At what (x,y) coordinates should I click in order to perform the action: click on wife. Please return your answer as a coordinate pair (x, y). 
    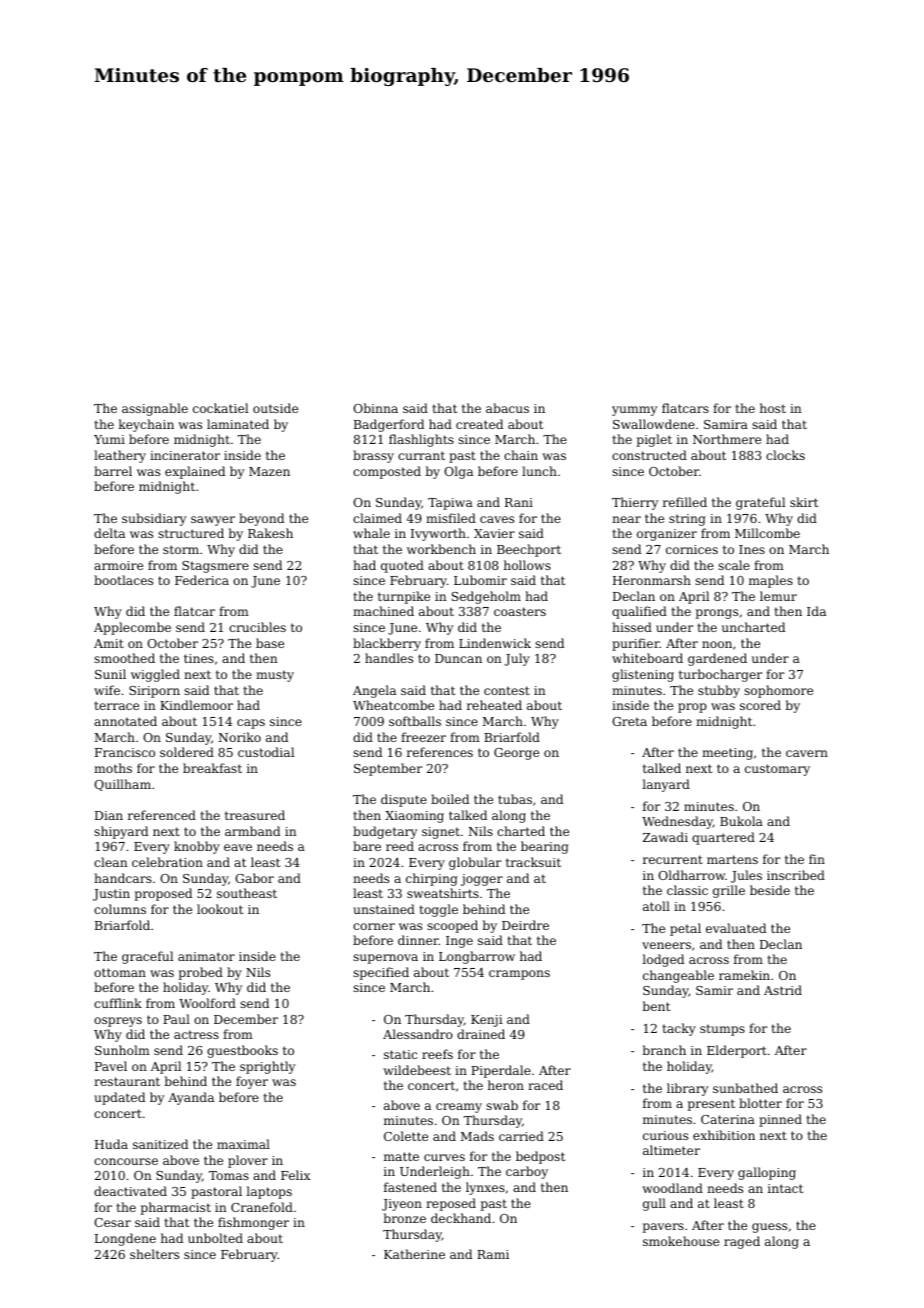
    Looking at the image, I should click on (107, 690).
